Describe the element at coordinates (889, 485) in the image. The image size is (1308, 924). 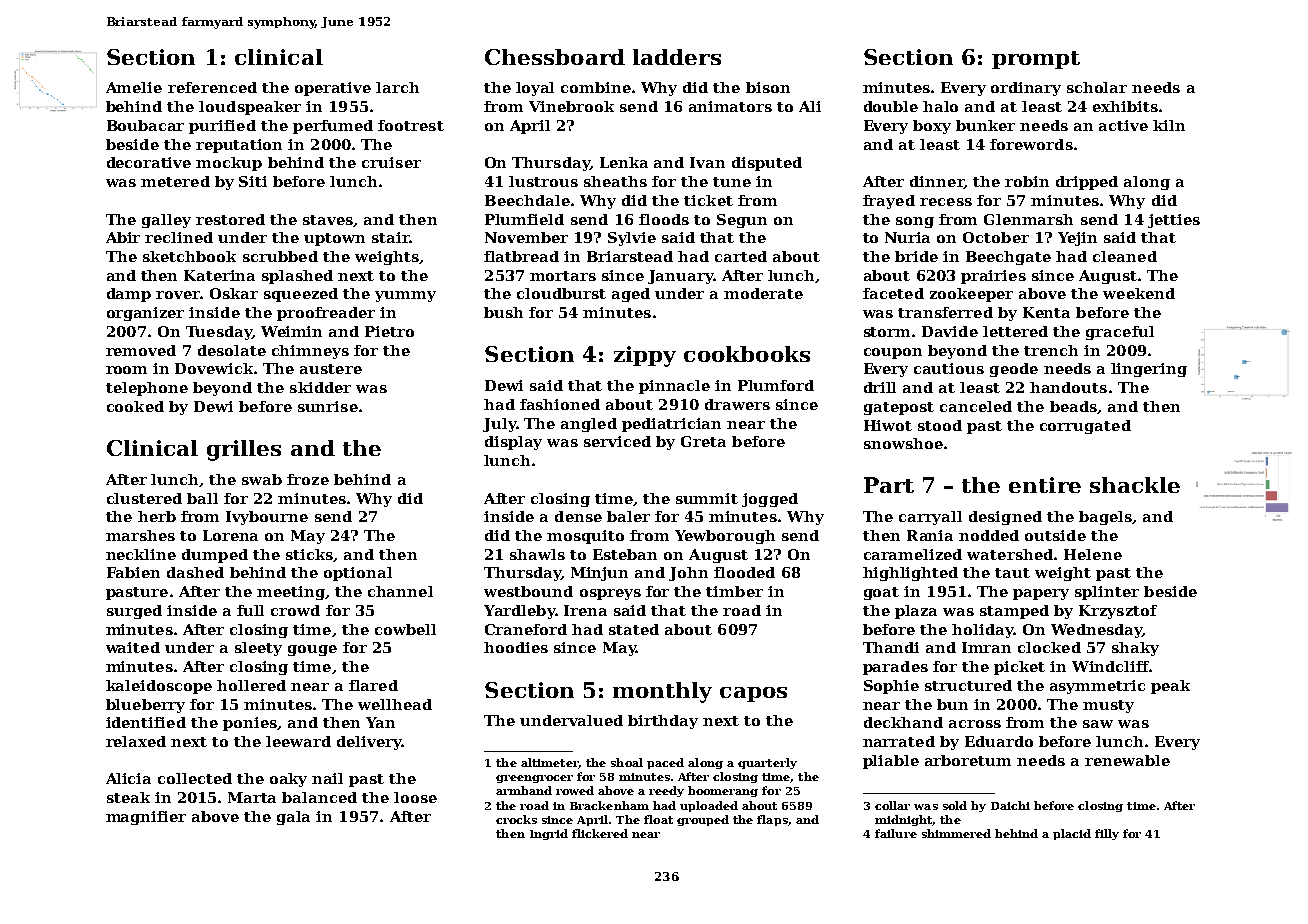
I see `Part` at that location.
